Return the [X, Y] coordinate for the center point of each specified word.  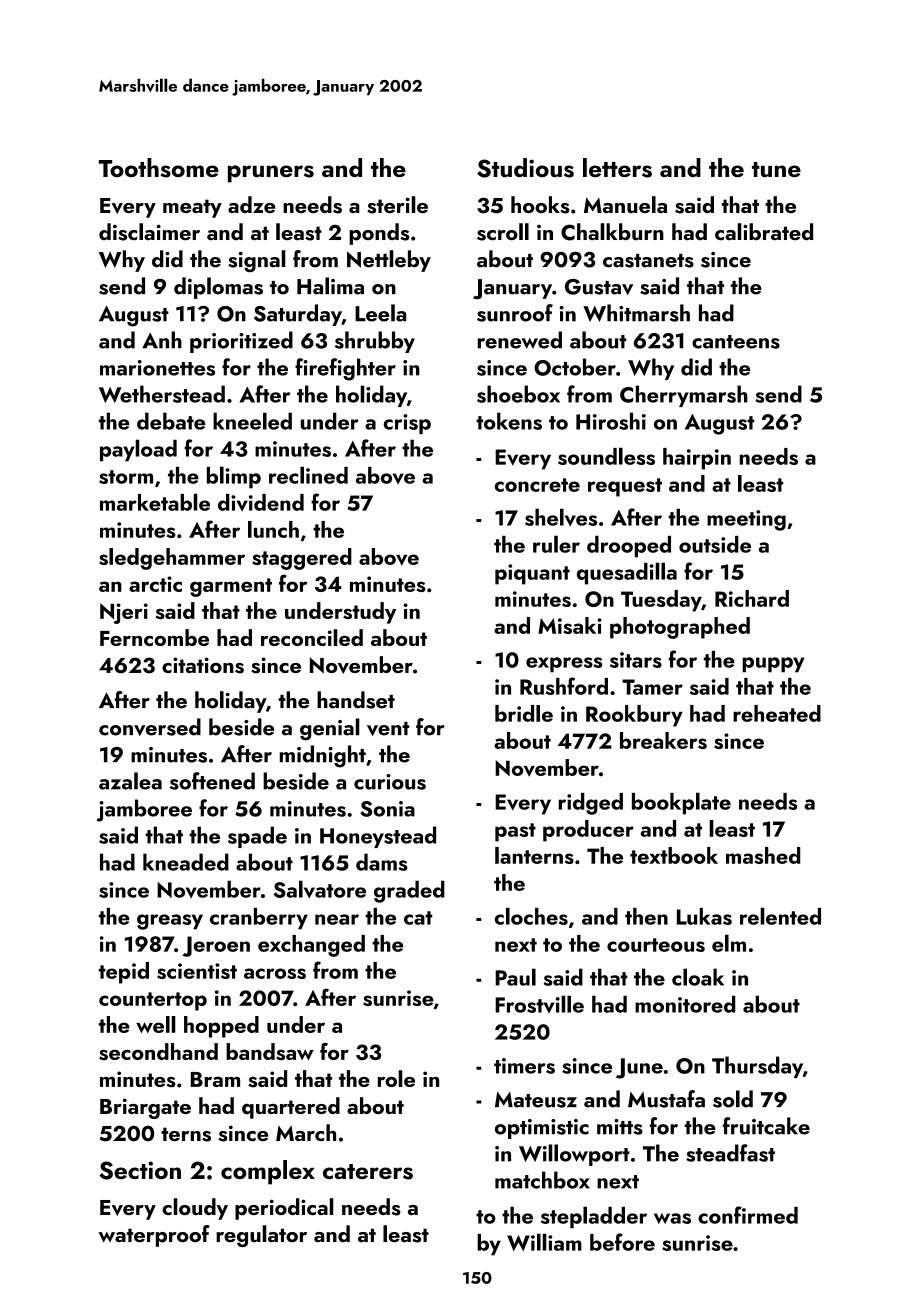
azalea [130, 781]
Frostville [539, 1004]
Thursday [757, 1067]
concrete [537, 485]
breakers [663, 740]
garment [231, 587]
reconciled [312, 637]
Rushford [564, 686]
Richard [752, 598]
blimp [234, 477]
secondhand [158, 1051]
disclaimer [149, 232]
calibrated [764, 232]
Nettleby [389, 261]
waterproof [154, 1236]
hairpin [697, 459]
